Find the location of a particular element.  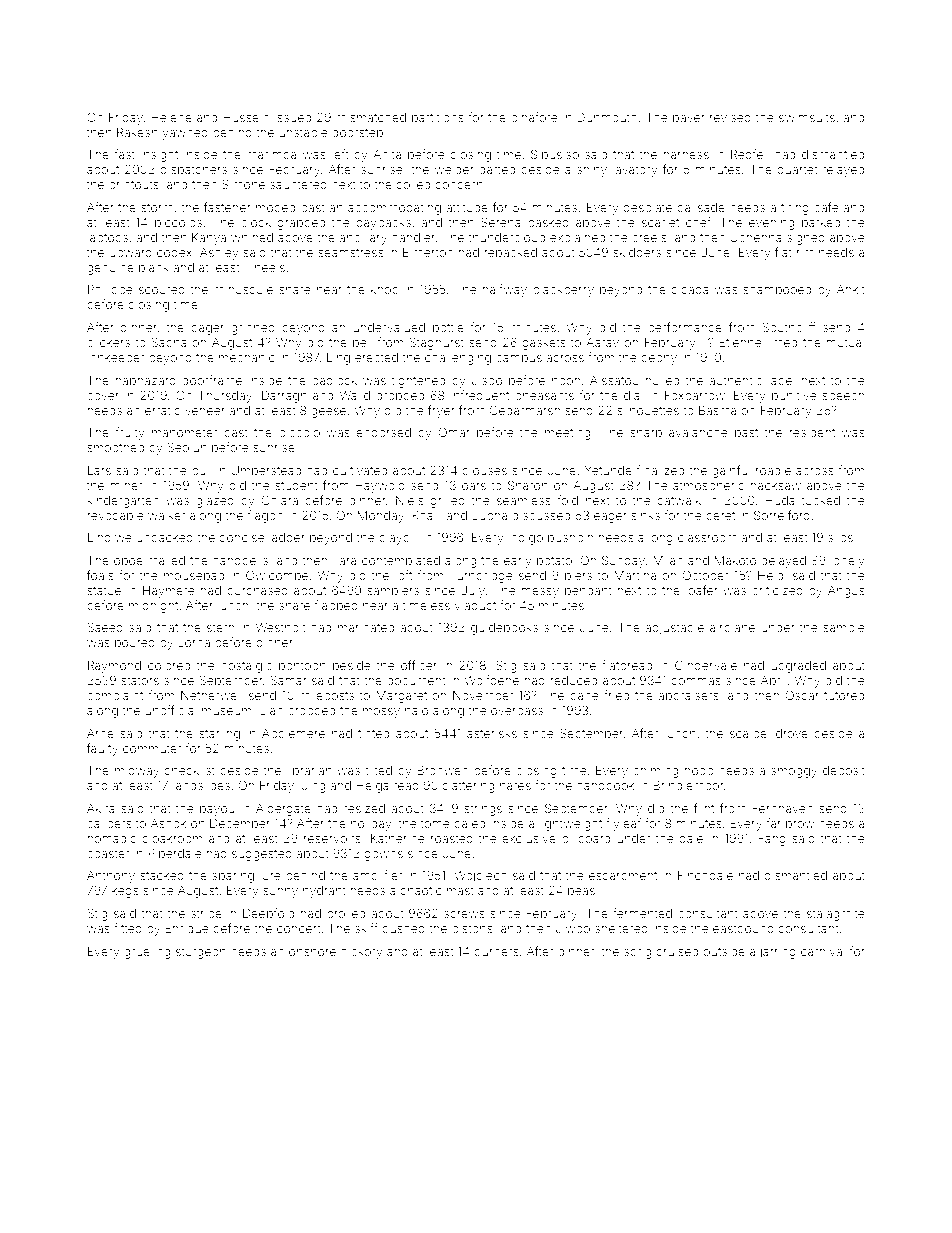

Angus is located at coordinates (846, 592).
